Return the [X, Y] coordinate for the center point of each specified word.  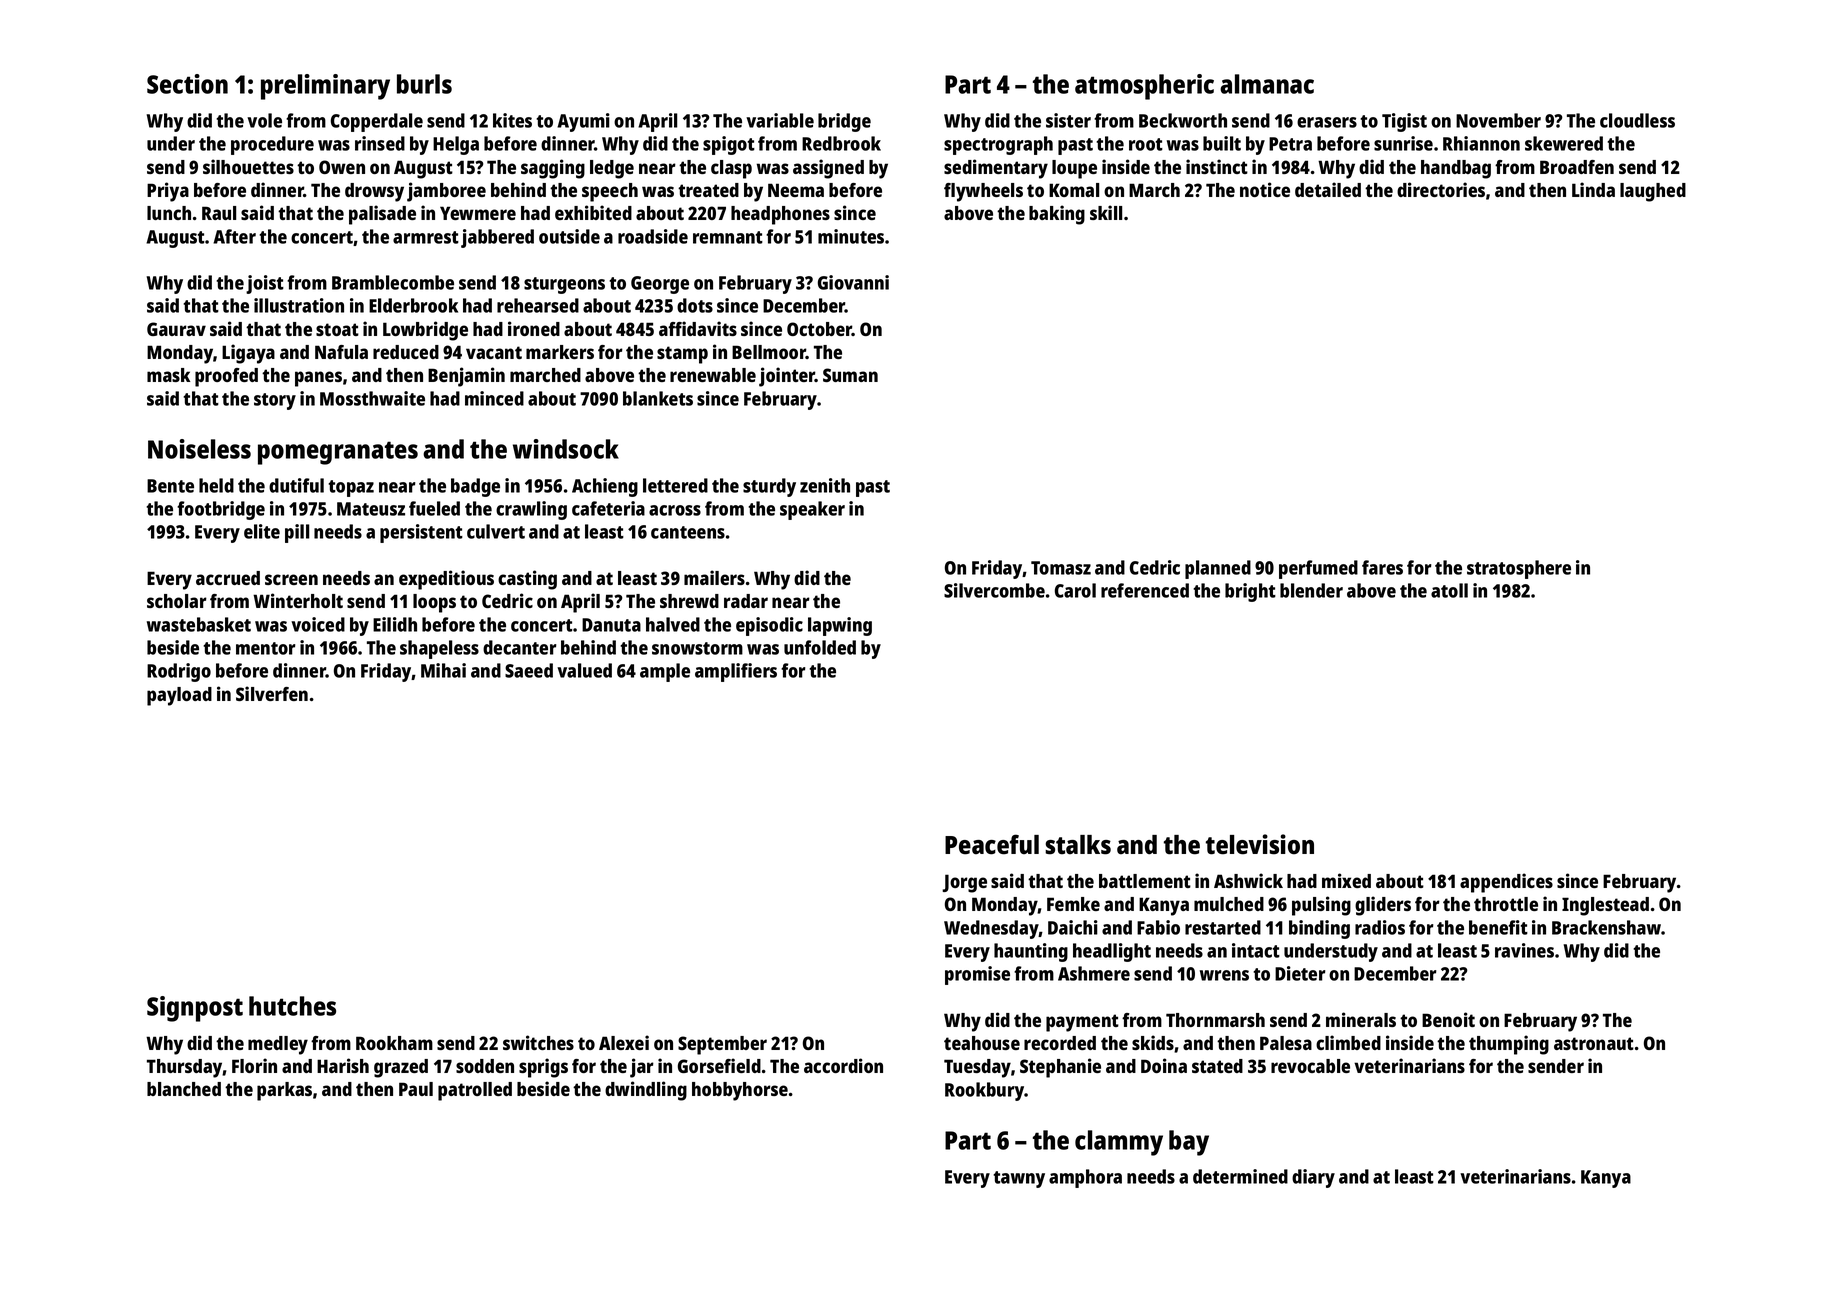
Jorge [964, 883]
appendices [1506, 883]
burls [424, 84]
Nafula [341, 352]
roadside [653, 236]
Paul [416, 1089]
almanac [1267, 84]
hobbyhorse [740, 1091]
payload [179, 696]
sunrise [1403, 143]
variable [780, 120]
